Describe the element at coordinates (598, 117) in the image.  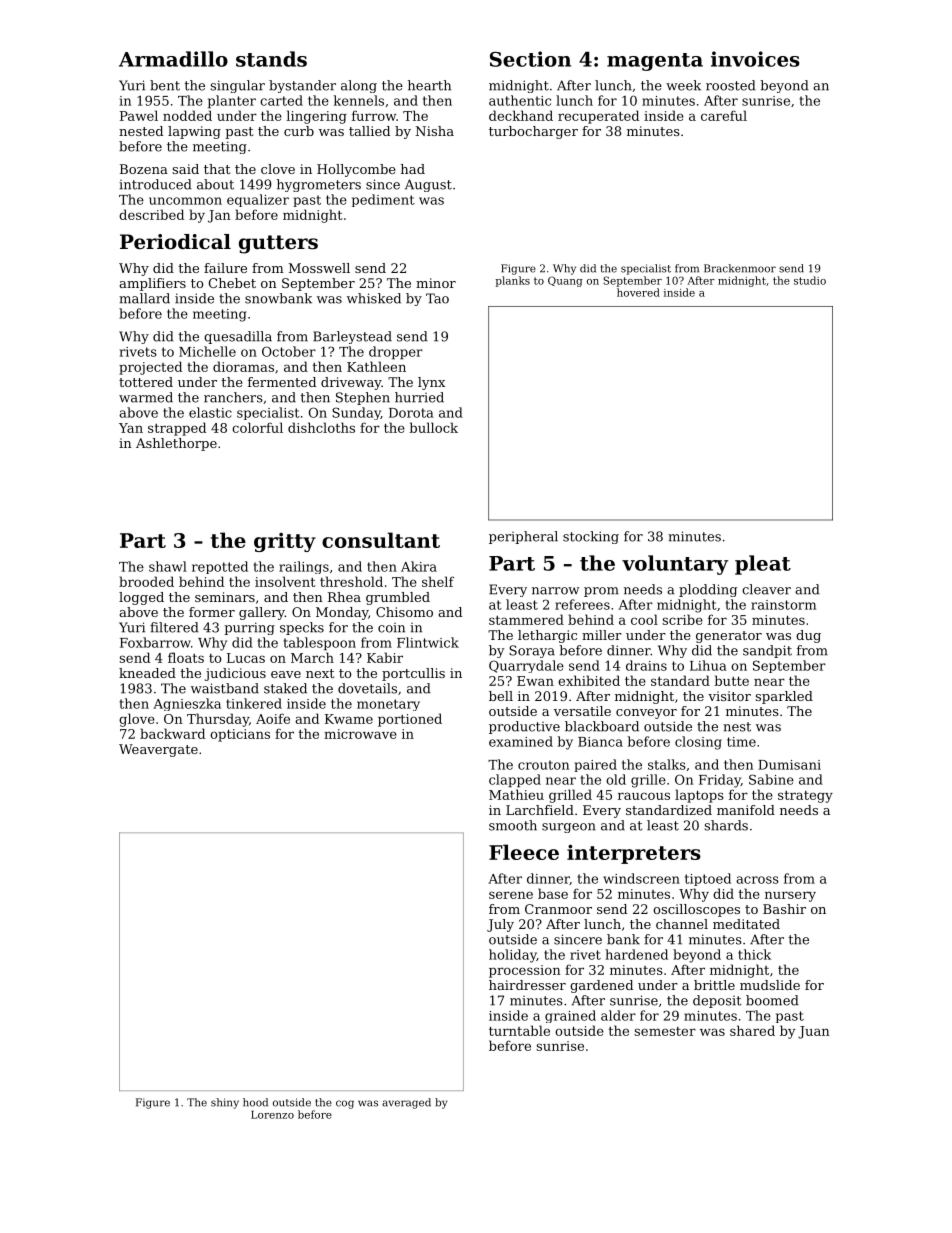
I see `recuperated` at that location.
